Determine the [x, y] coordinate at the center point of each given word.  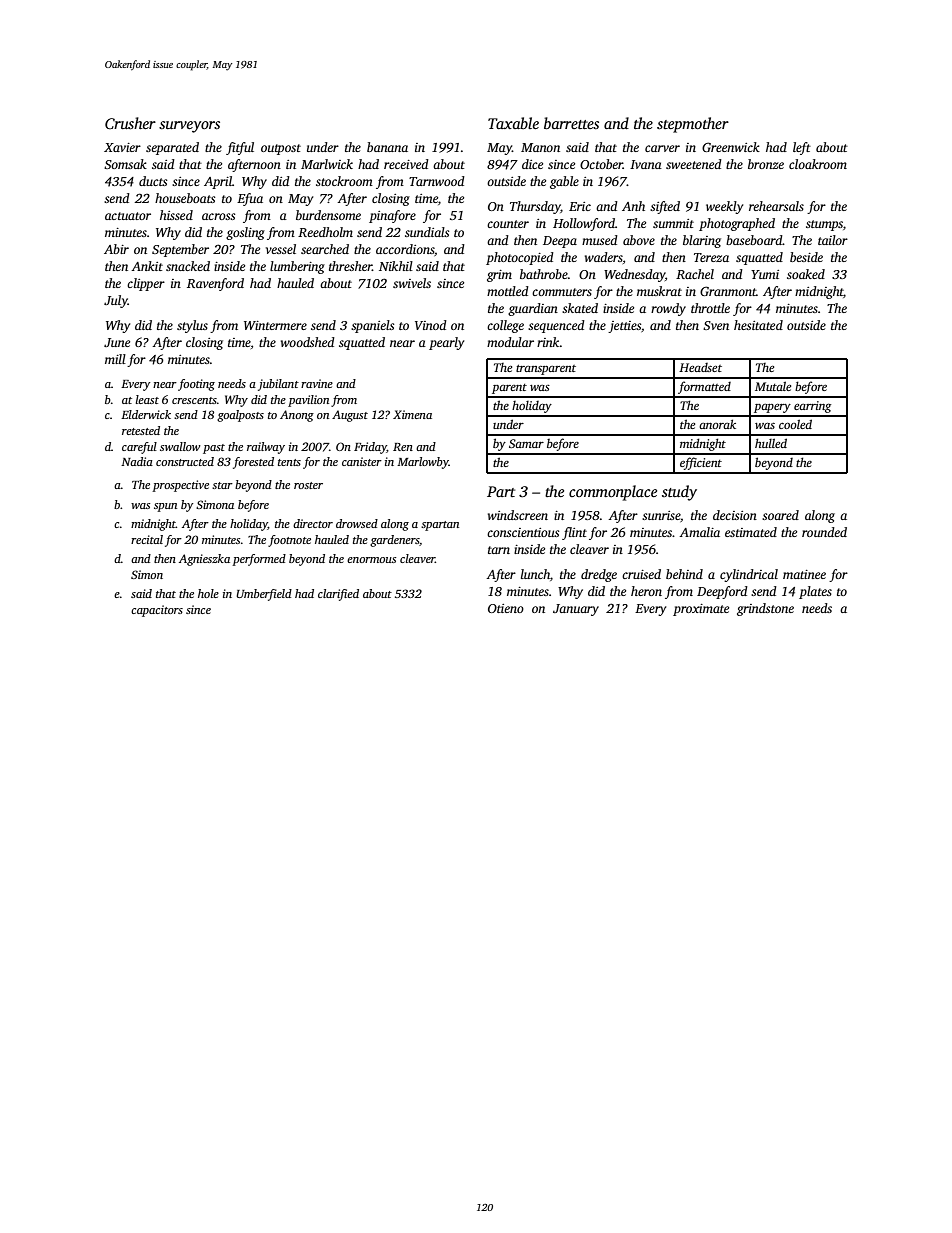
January [576, 610]
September [180, 250]
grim [499, 276]
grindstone [765, 609]
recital [147, 539]
